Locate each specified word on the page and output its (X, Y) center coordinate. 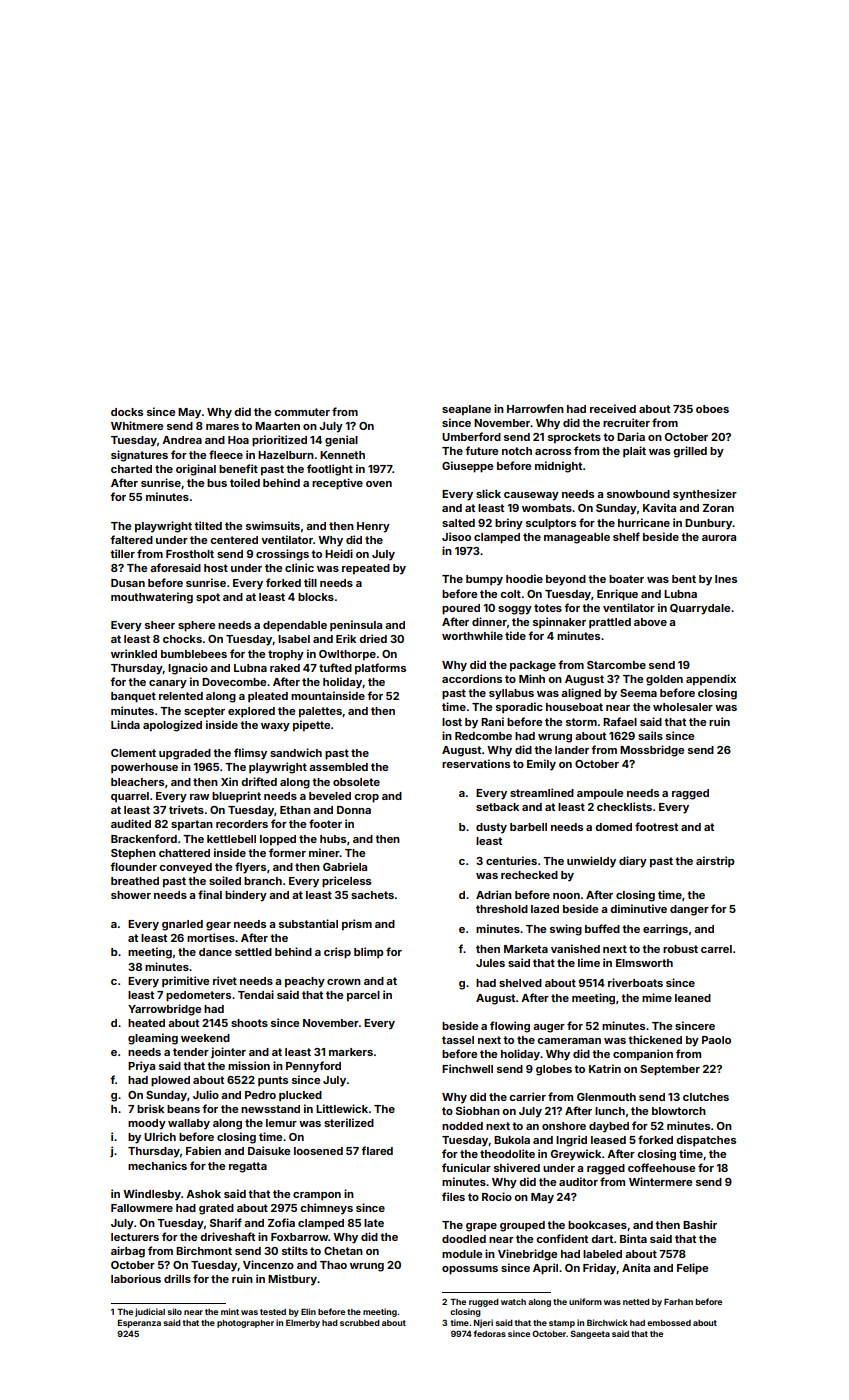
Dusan (128, 583)
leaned (693, 998)
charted (131, 469)
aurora (719, 538)
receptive (337, 484)
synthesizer (705, 495)
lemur (281, 1123)
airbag (128, 1252)
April (545, 1269)
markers (351, 1052)
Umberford (471, 436)
